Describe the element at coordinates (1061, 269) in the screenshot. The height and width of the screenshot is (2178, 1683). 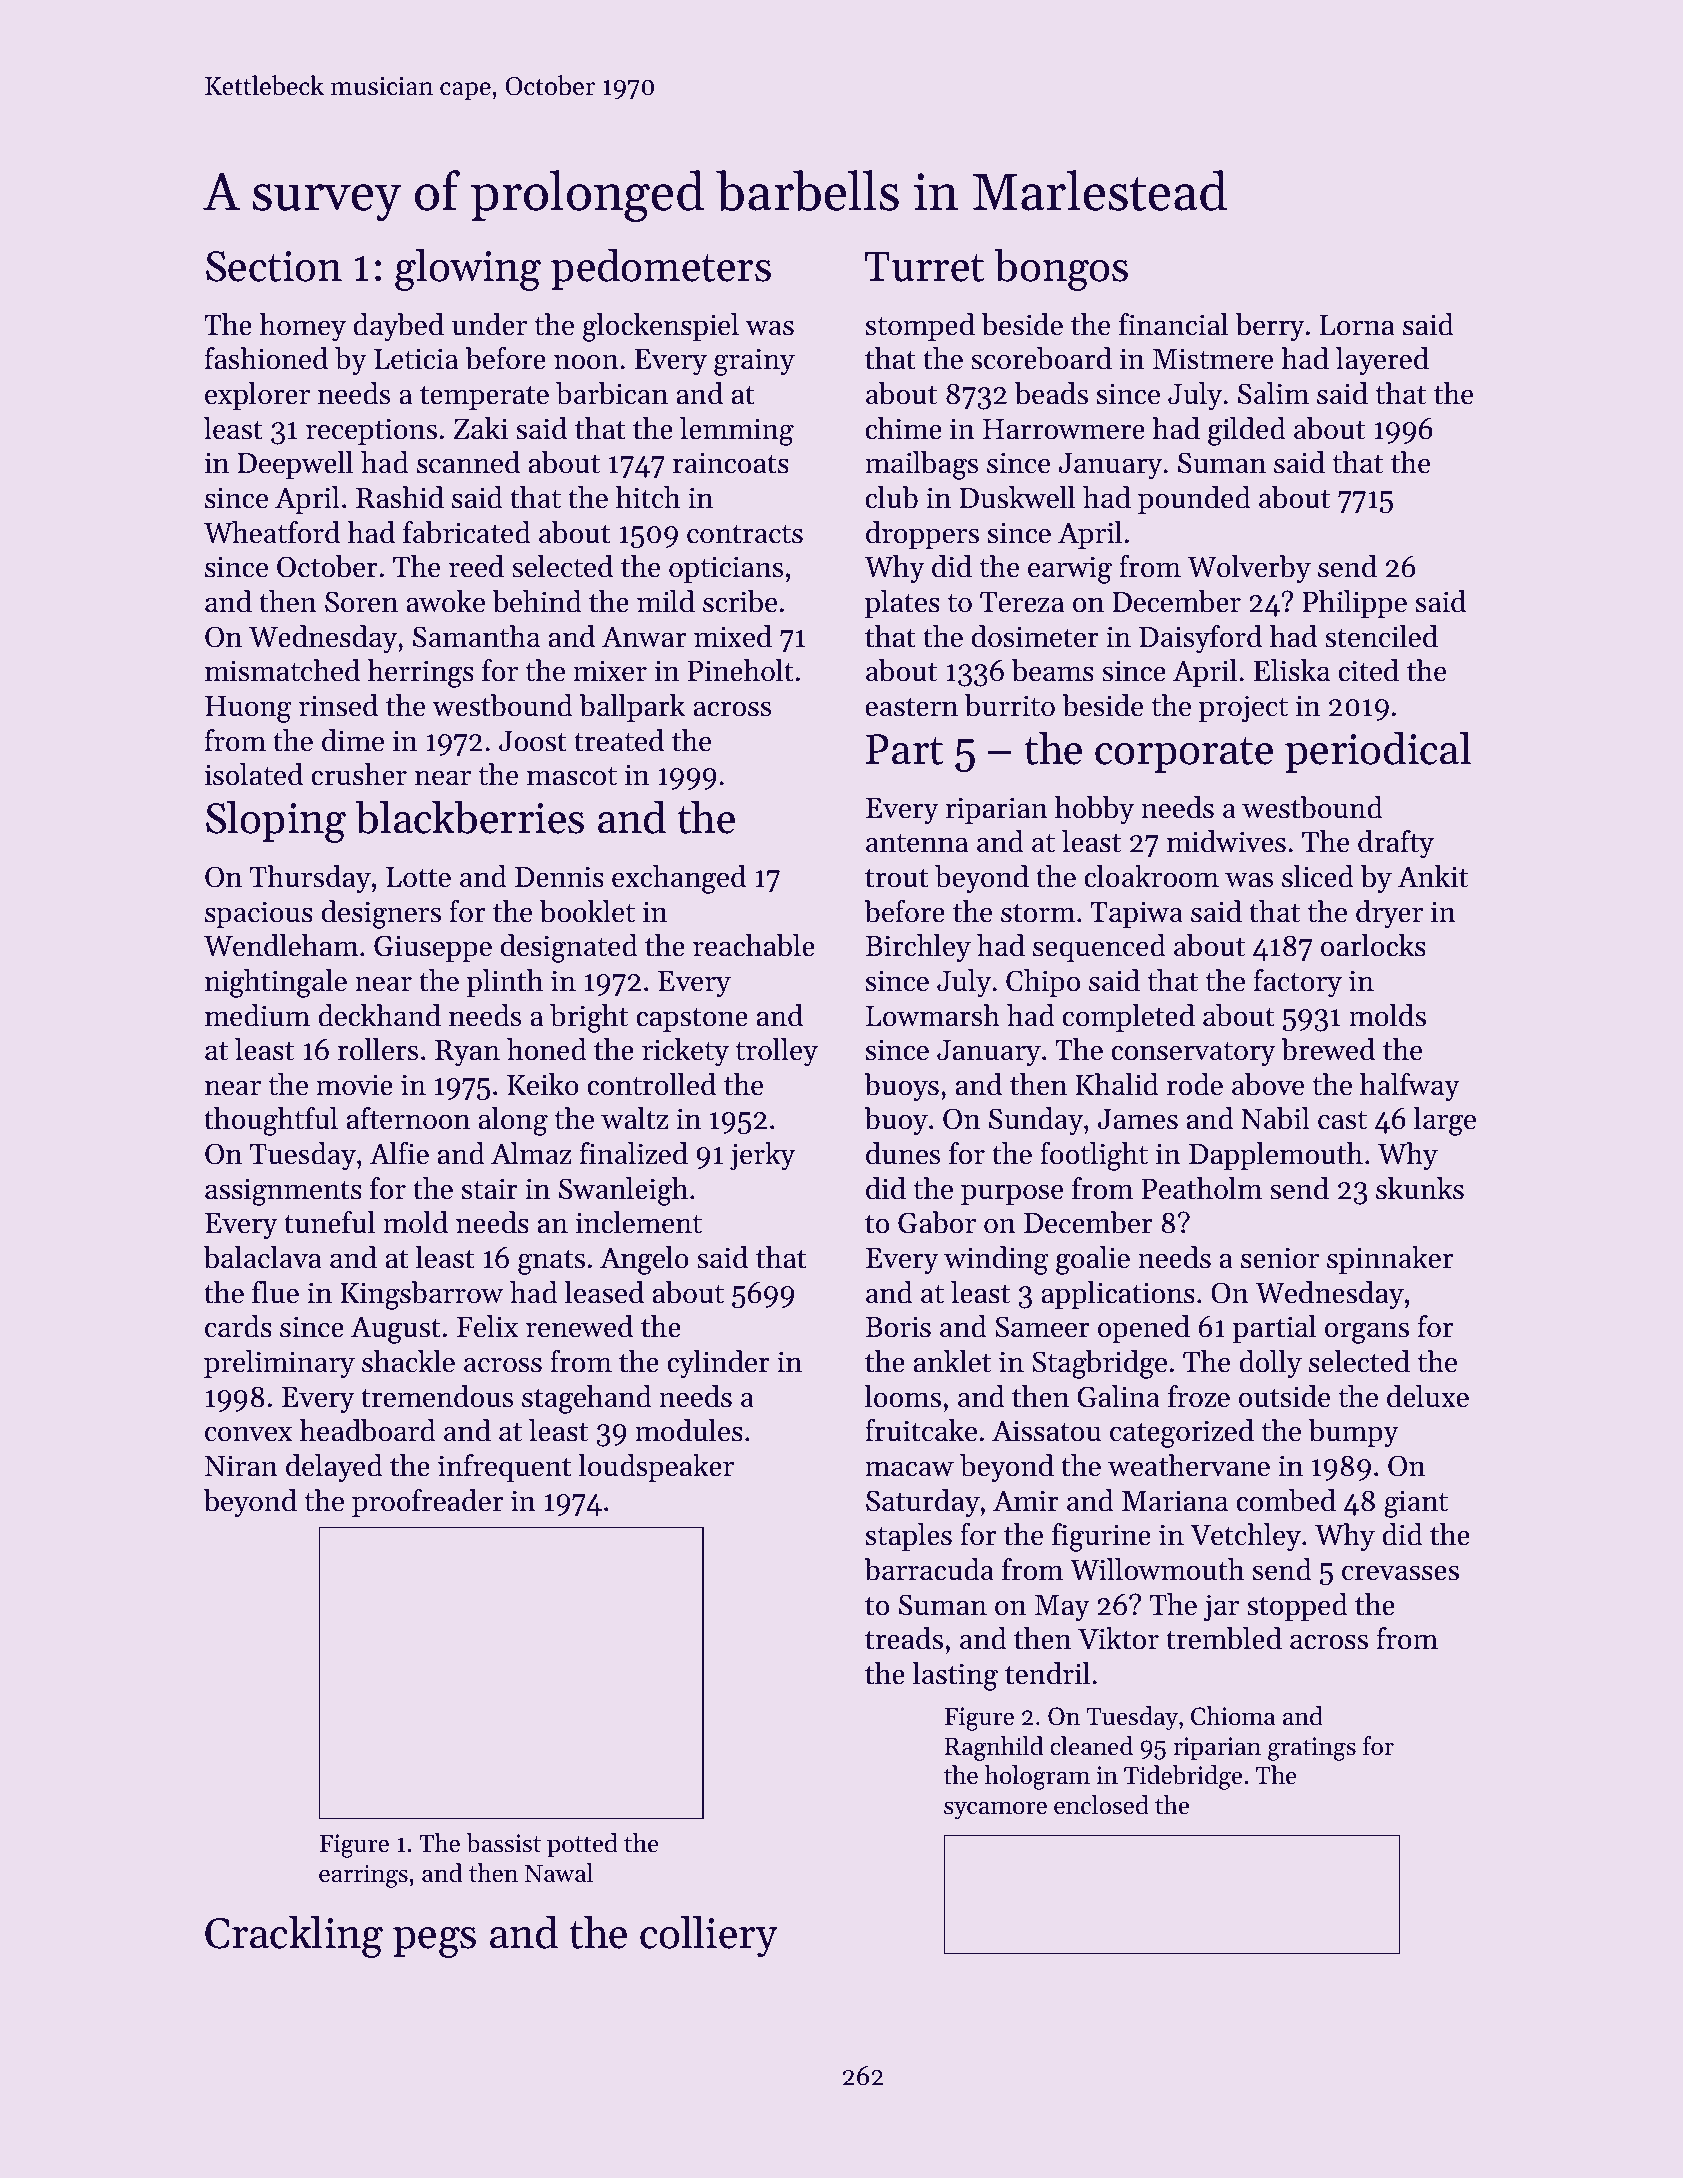
I see `bongos` at that location.
